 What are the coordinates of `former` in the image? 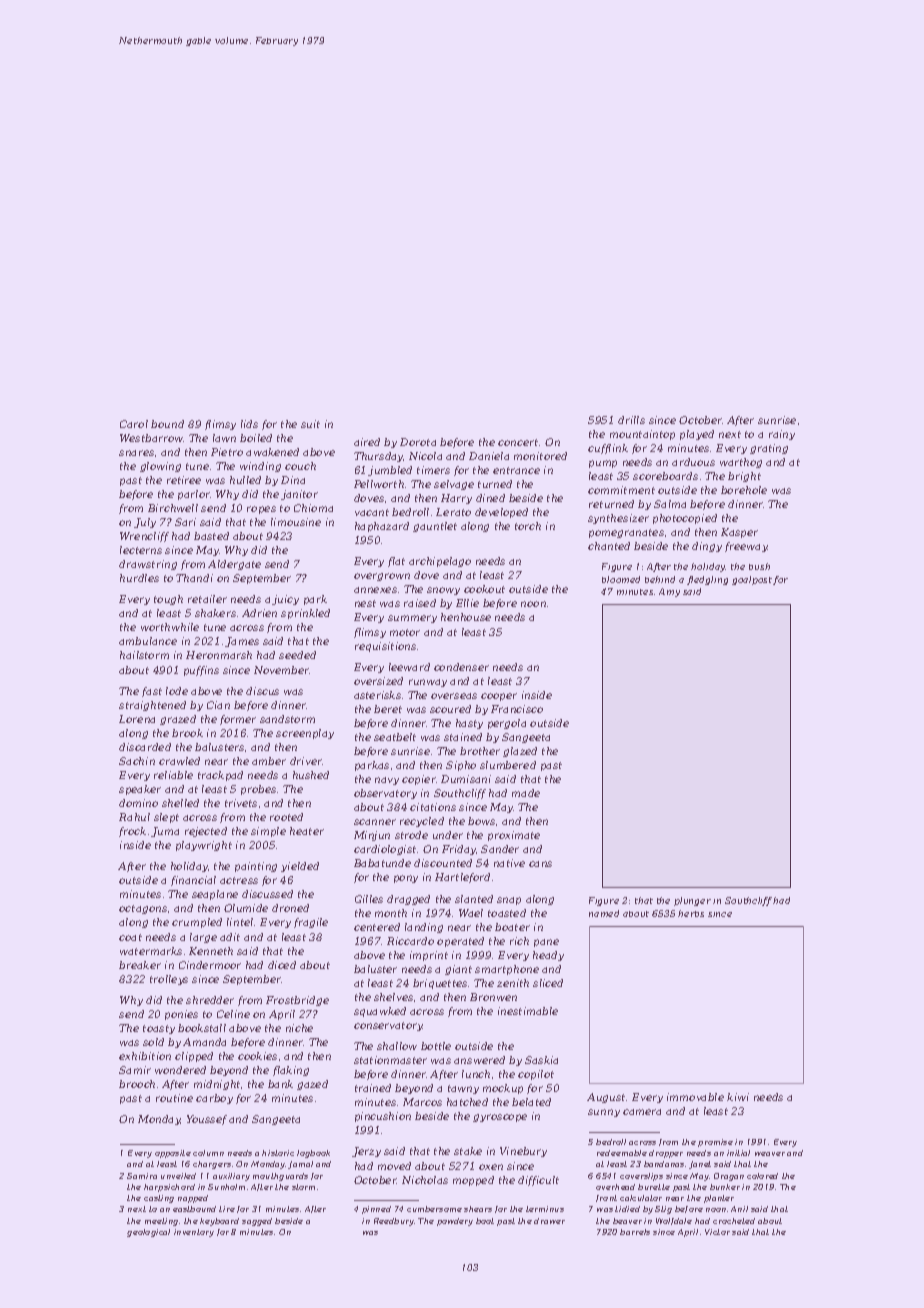 It's located at (238, 720).
